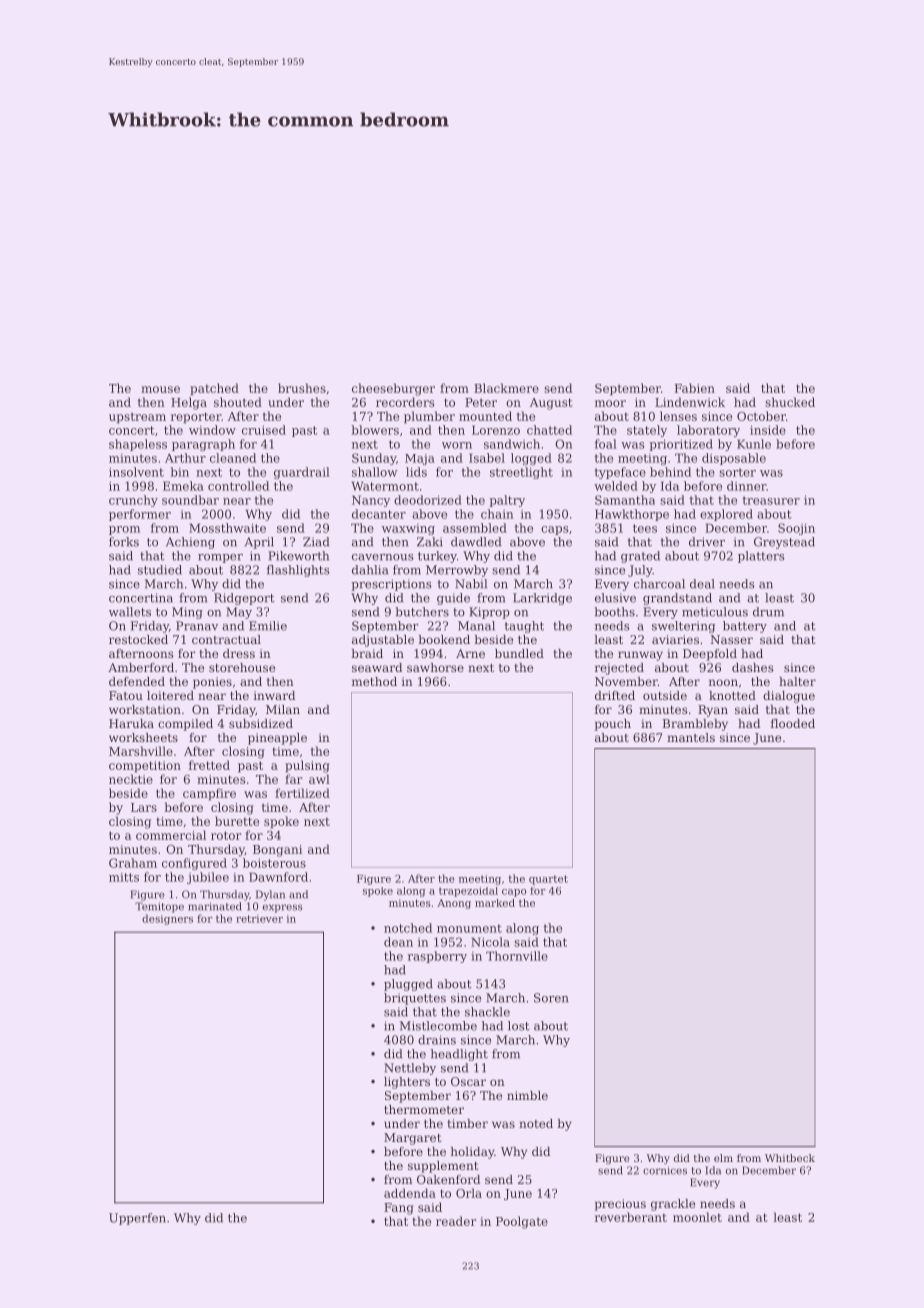  Describe the element at coordinates (140, 515) in the image. I see `performer` at that location.
